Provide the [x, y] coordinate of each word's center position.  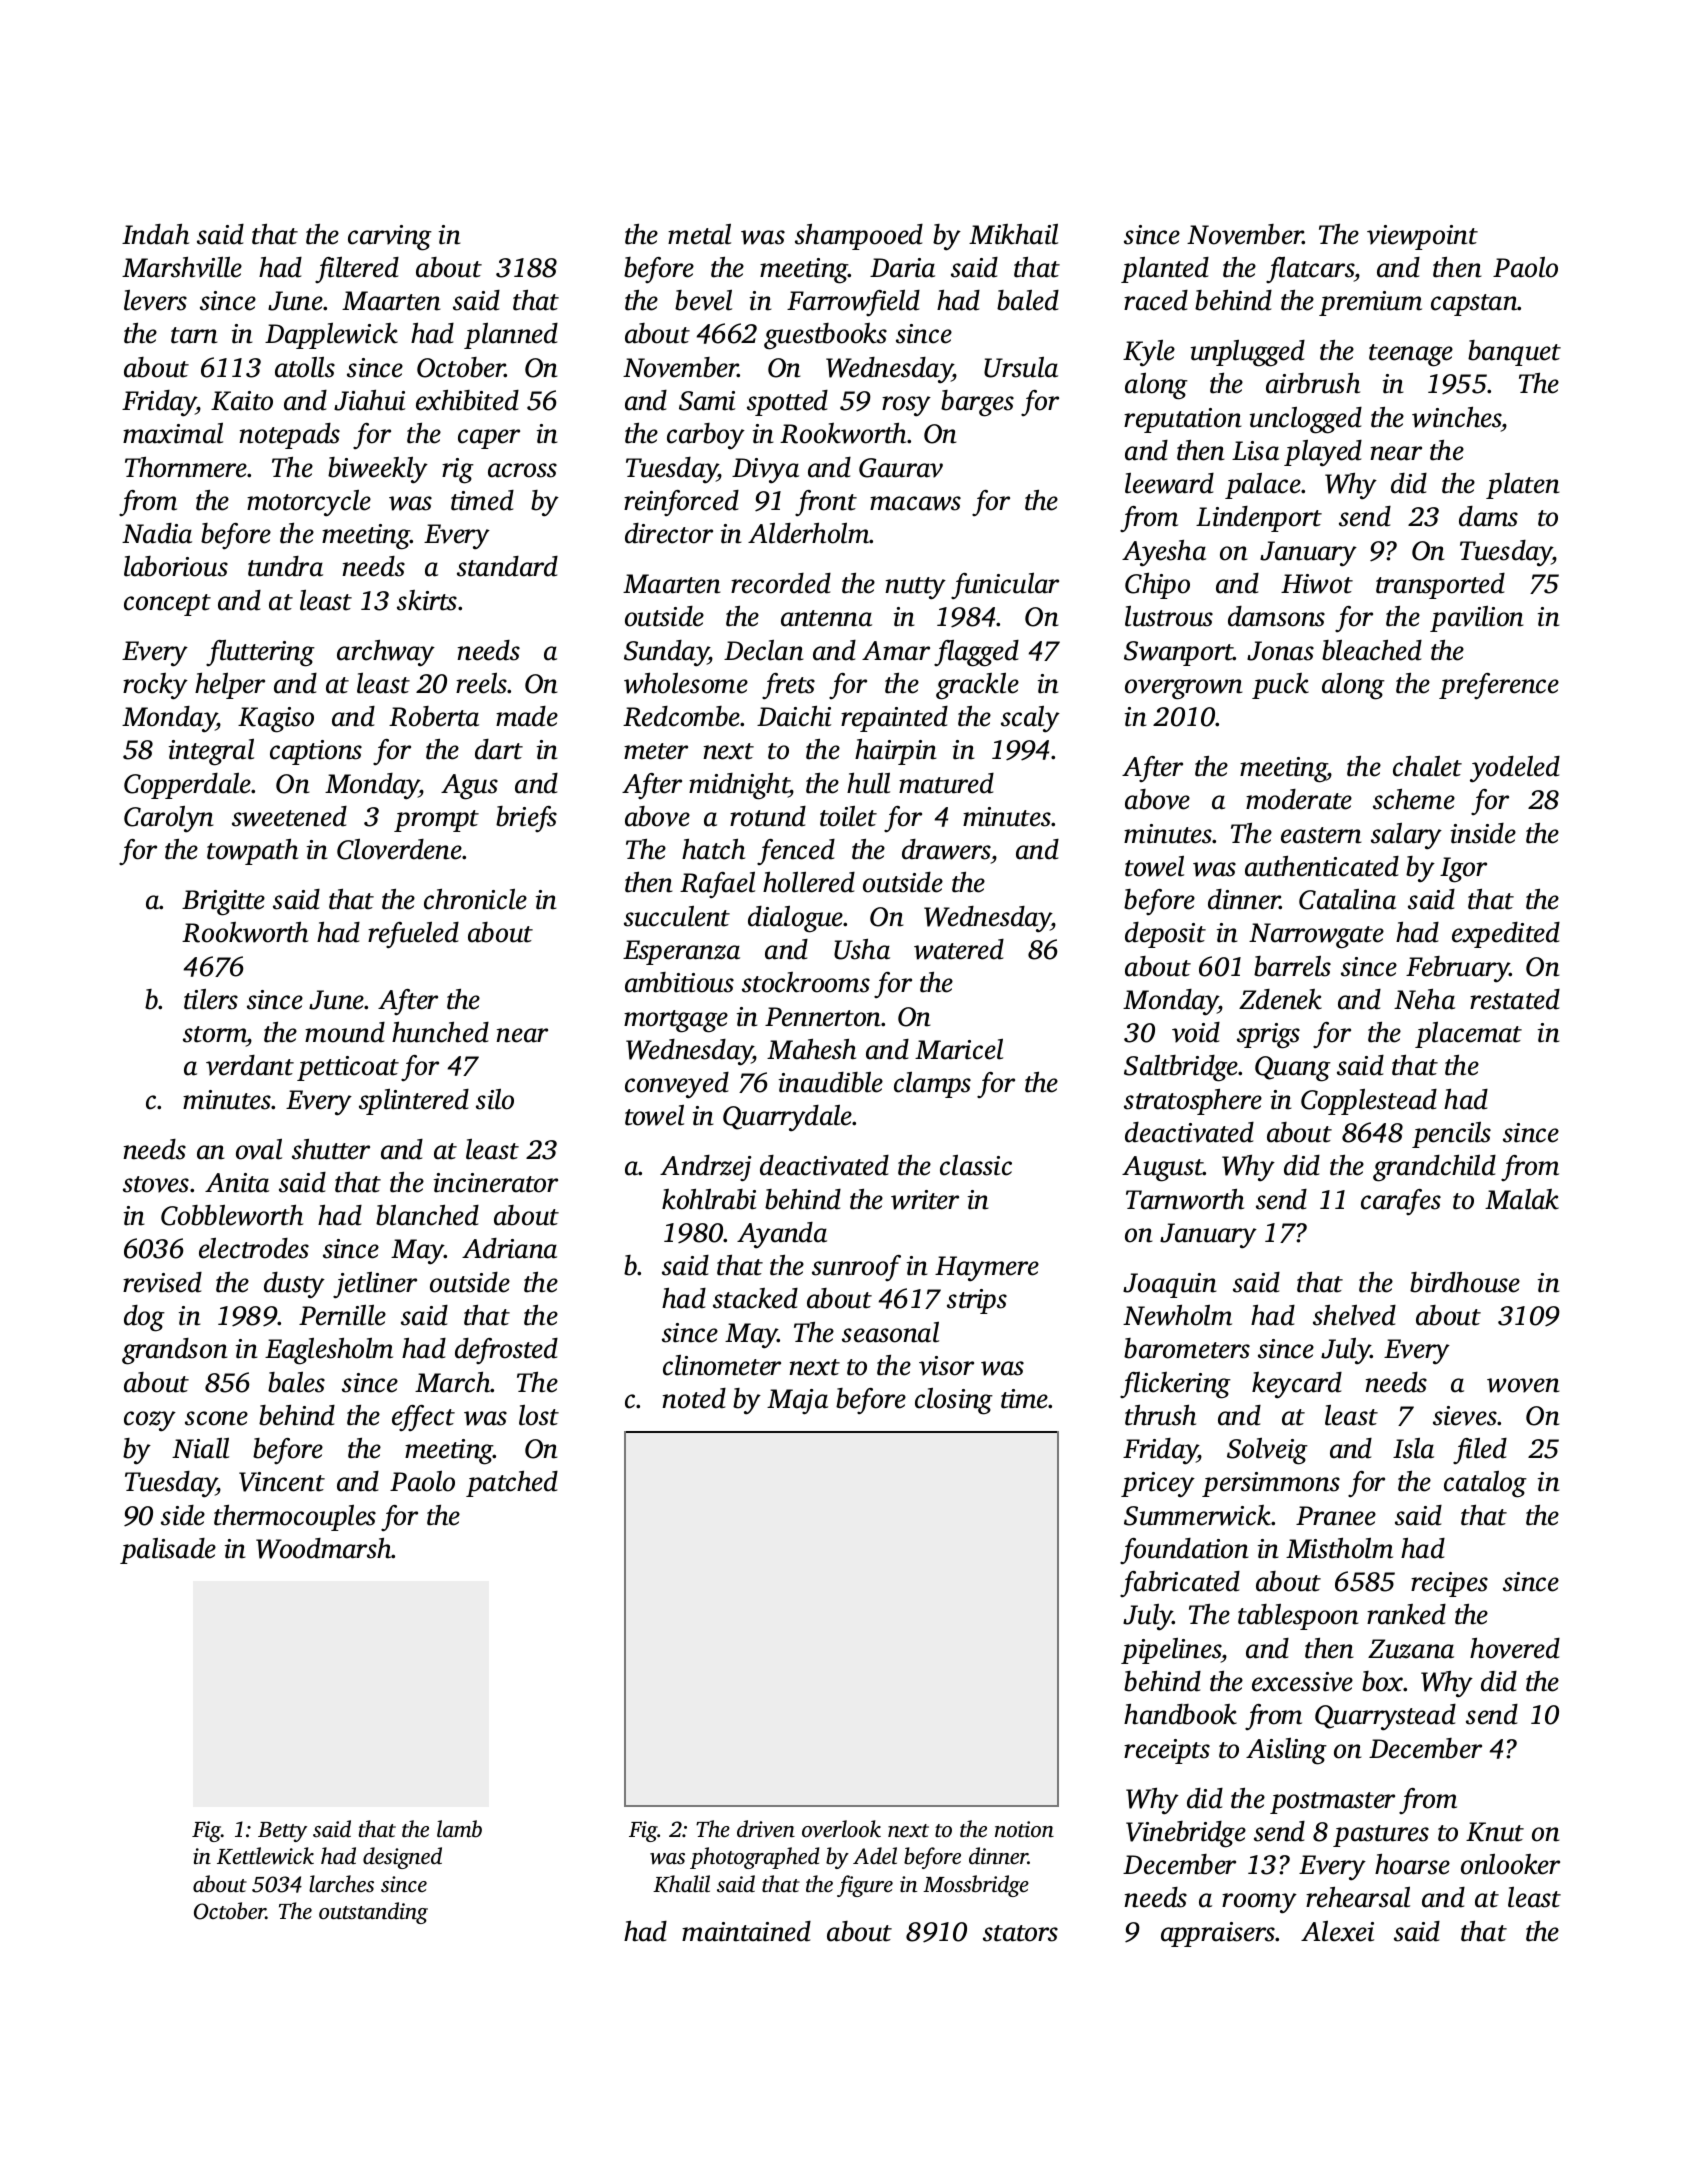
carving [390, 238]
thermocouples [295, 1518]
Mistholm [1339, 1548]
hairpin [896, 752]
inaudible [831, 1082]
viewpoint [1422, 237]
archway [386, 653]
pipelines [1171, 1651]
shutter [331, 1149]
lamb [459, 1829]
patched [512, 1484]
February [1458, 969]
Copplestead [1369, 1102]
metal [699, 234]
